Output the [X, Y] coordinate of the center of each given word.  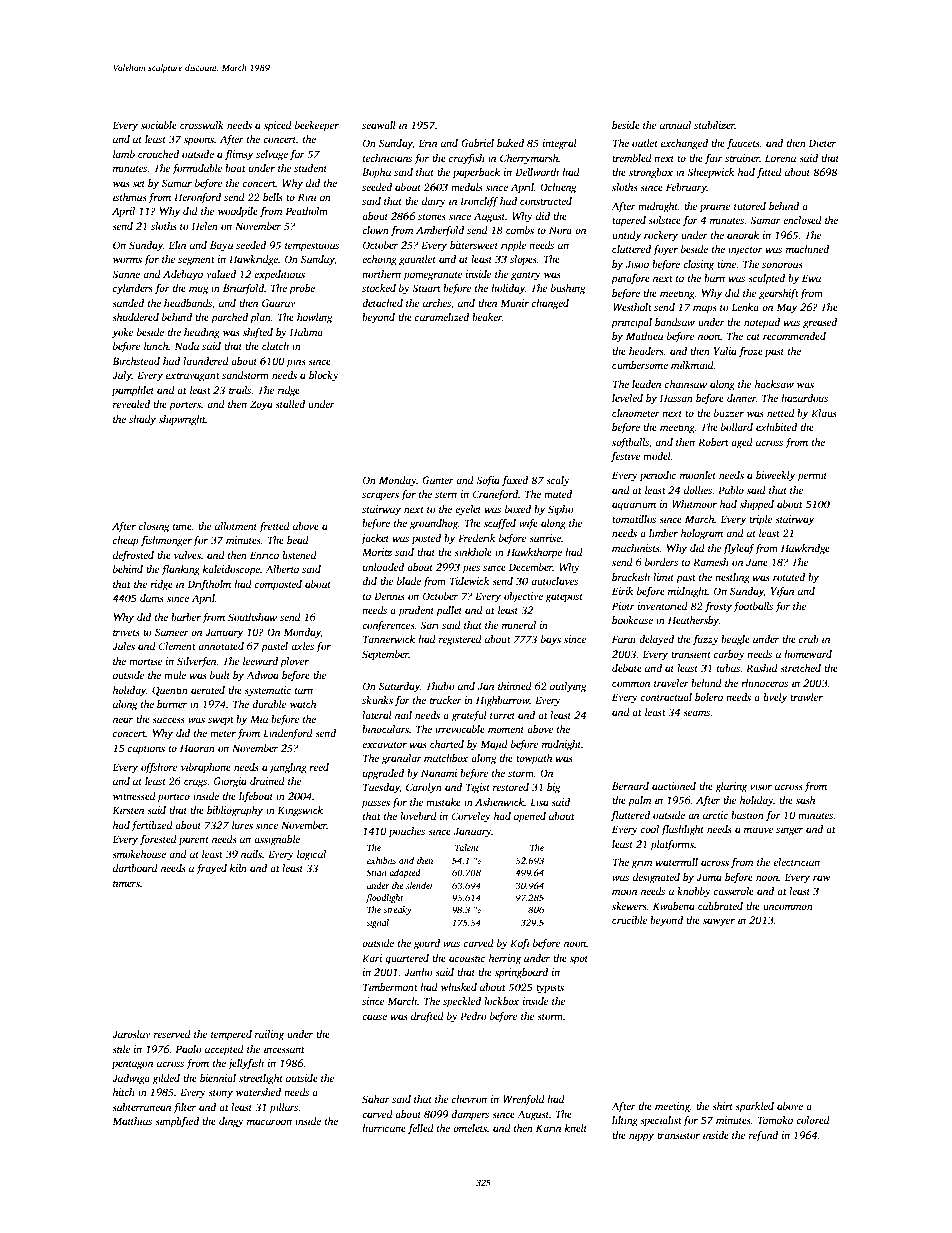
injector [745, 250]
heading [202, 333]
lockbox [501, 1001]
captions [146, 749]
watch [303, 704]
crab [809, 639]
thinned [515, 686]
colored [813, 1120]
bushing [568, 289]
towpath [534, 759]
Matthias [132, 1121]
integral [560, 144]
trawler [806, 697]
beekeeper [317, 126]
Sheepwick [710, 173]
